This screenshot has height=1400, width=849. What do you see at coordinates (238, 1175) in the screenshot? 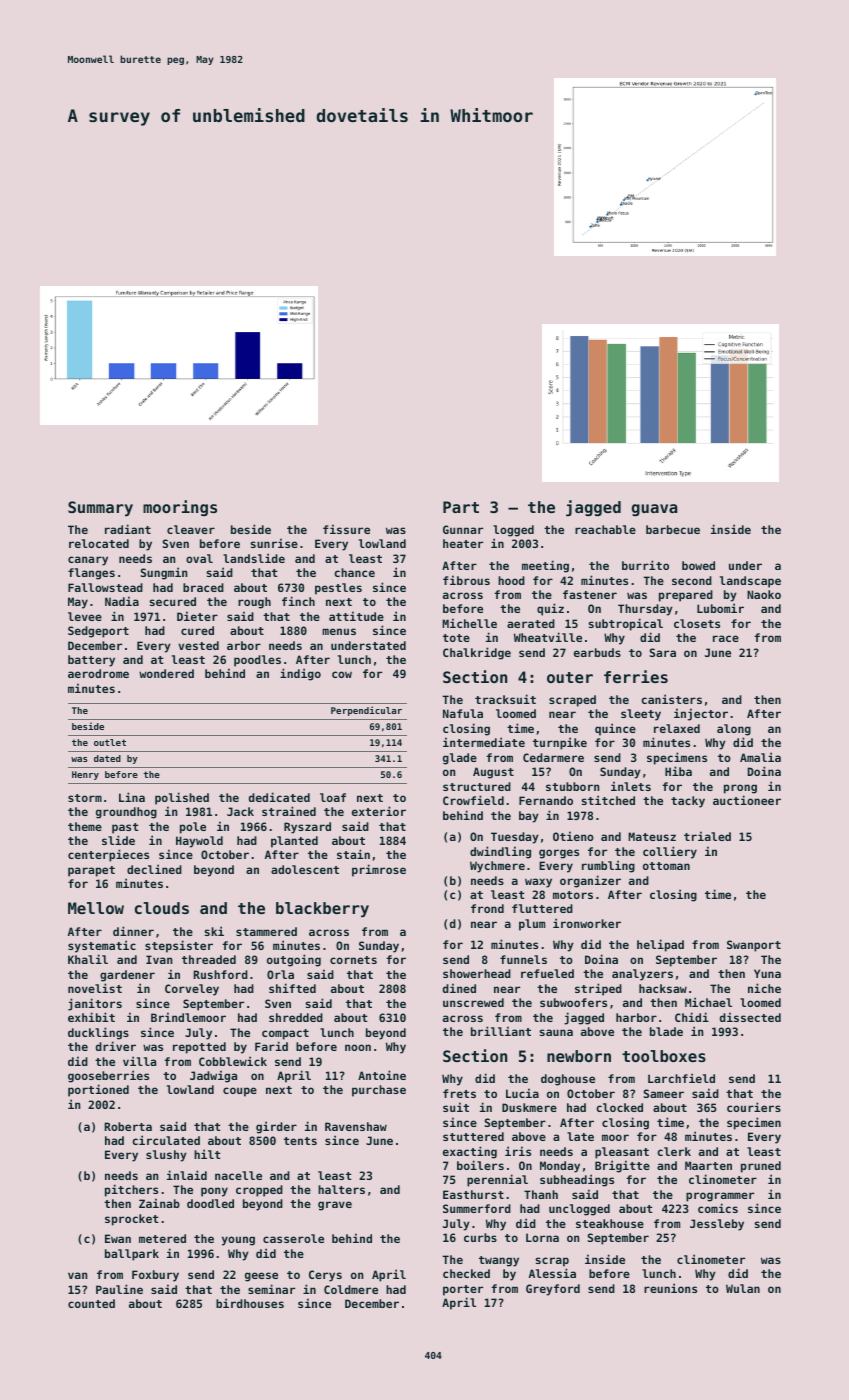
I see `nacelle` at bounding box center [238, 1175].
